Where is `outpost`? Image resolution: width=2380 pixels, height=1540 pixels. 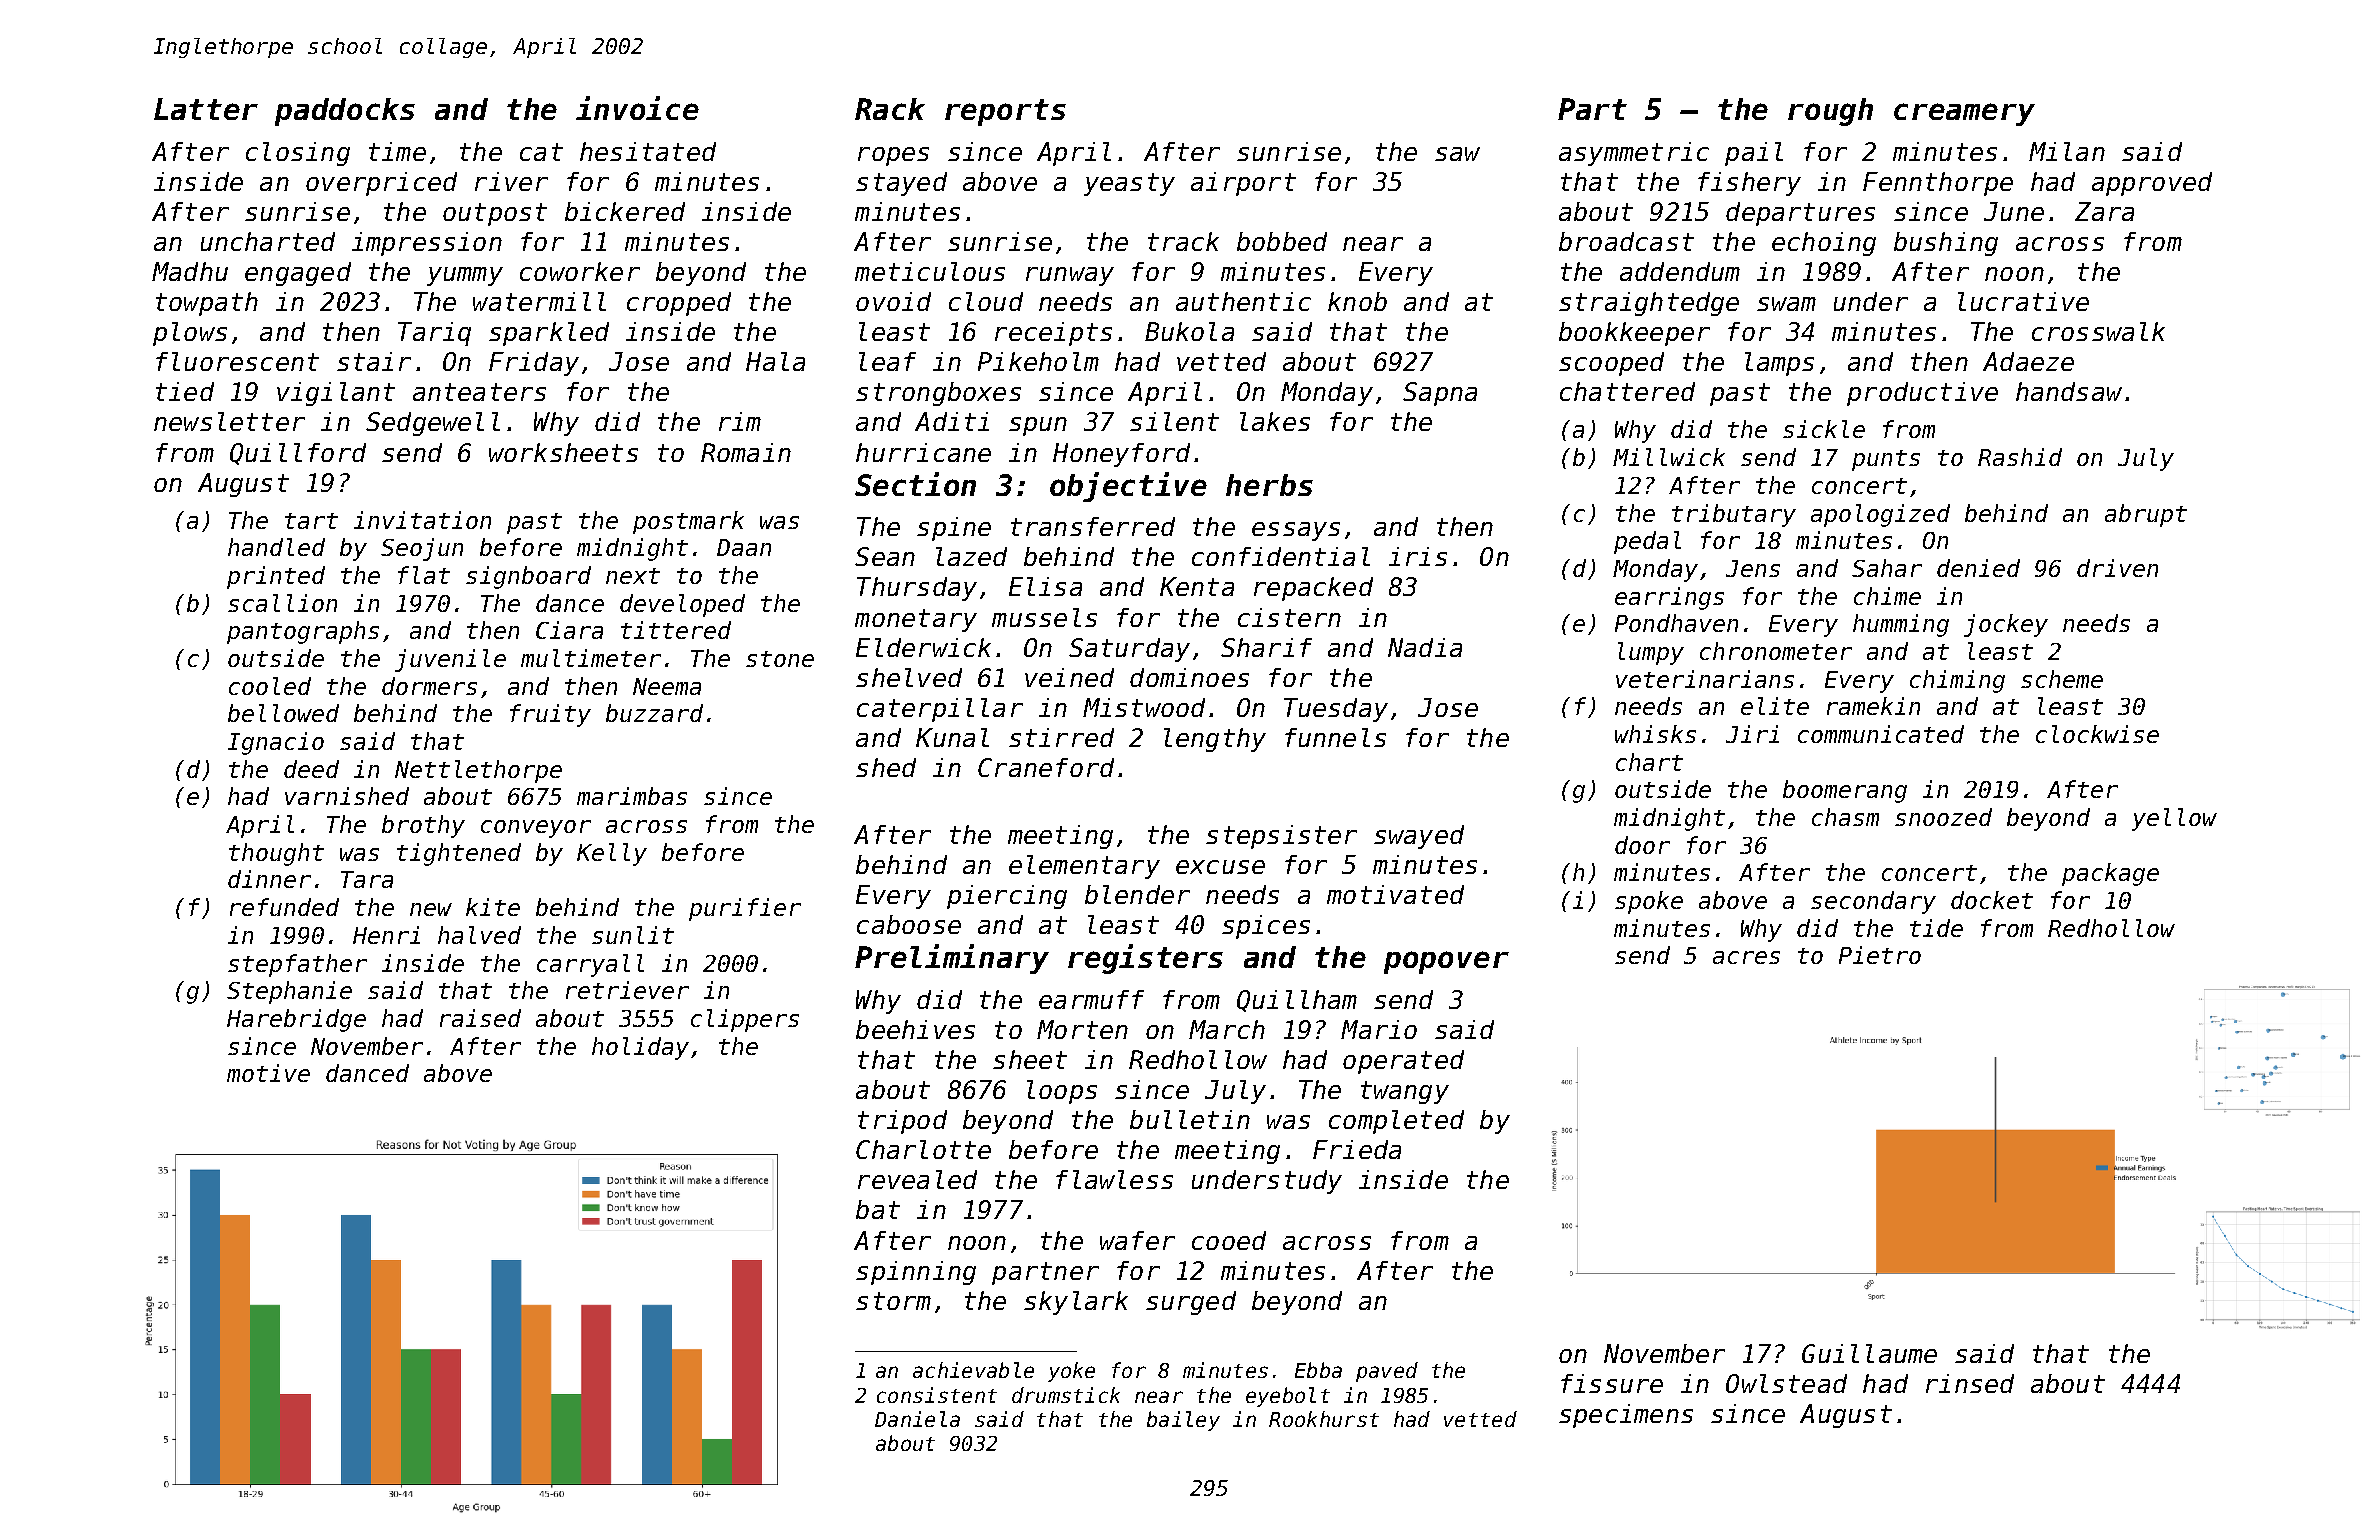 outpost is located at coordinates (495, 214).
